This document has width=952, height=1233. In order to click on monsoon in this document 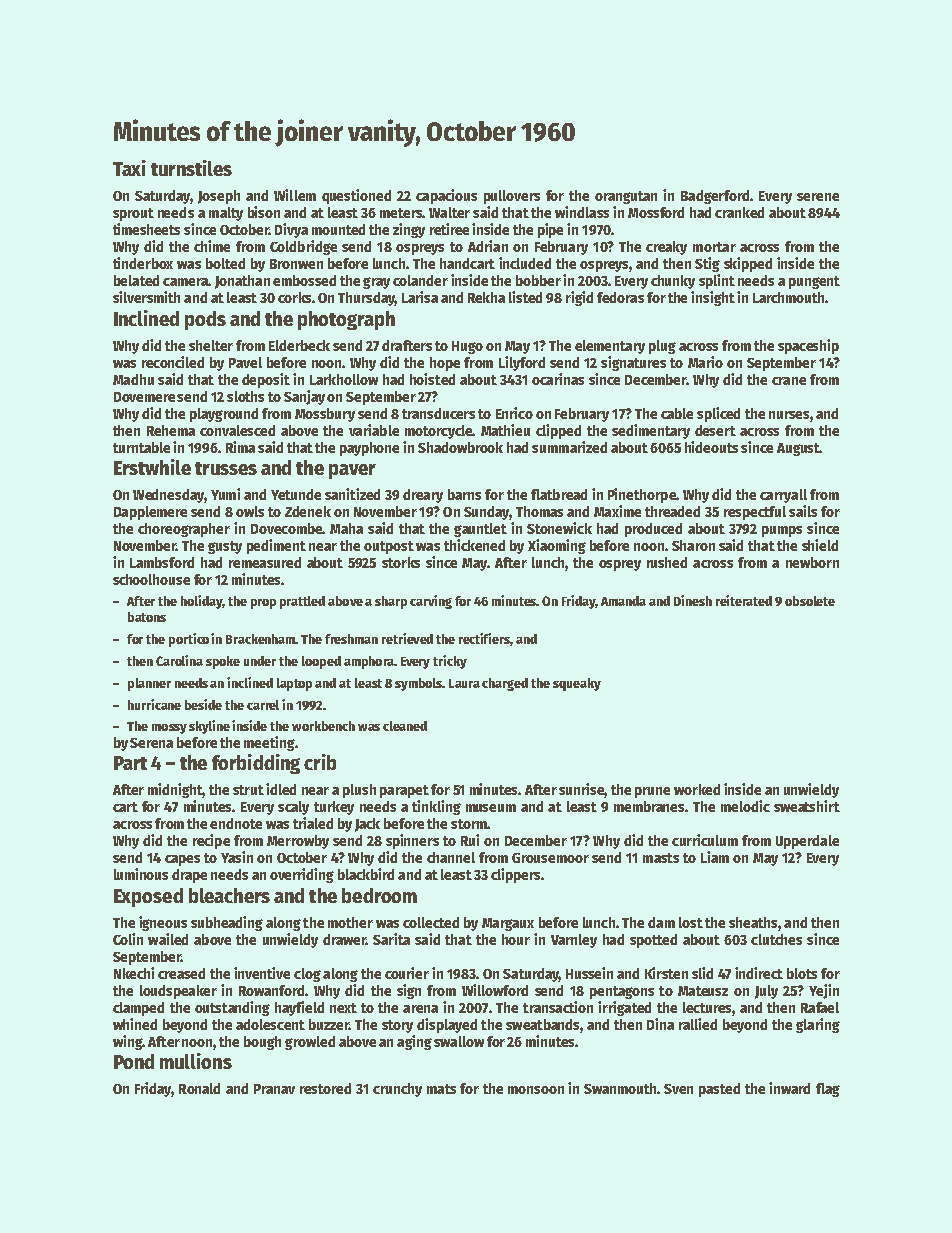, I will do `click(536, 1090)`.
